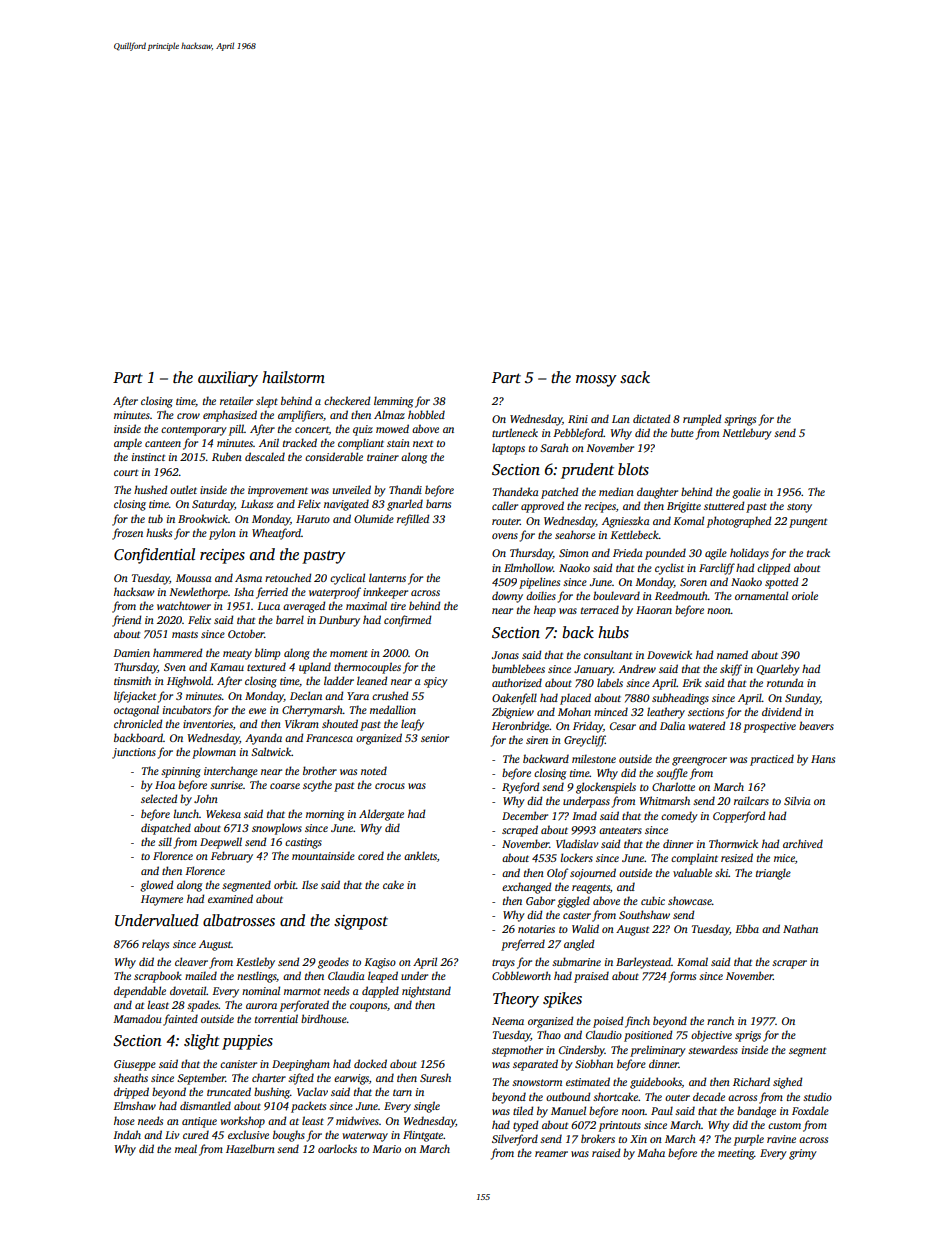 This document has width=952, height=1233. Describe the element at coordinates (435, 738) in the document. I see `senior` at that location.
